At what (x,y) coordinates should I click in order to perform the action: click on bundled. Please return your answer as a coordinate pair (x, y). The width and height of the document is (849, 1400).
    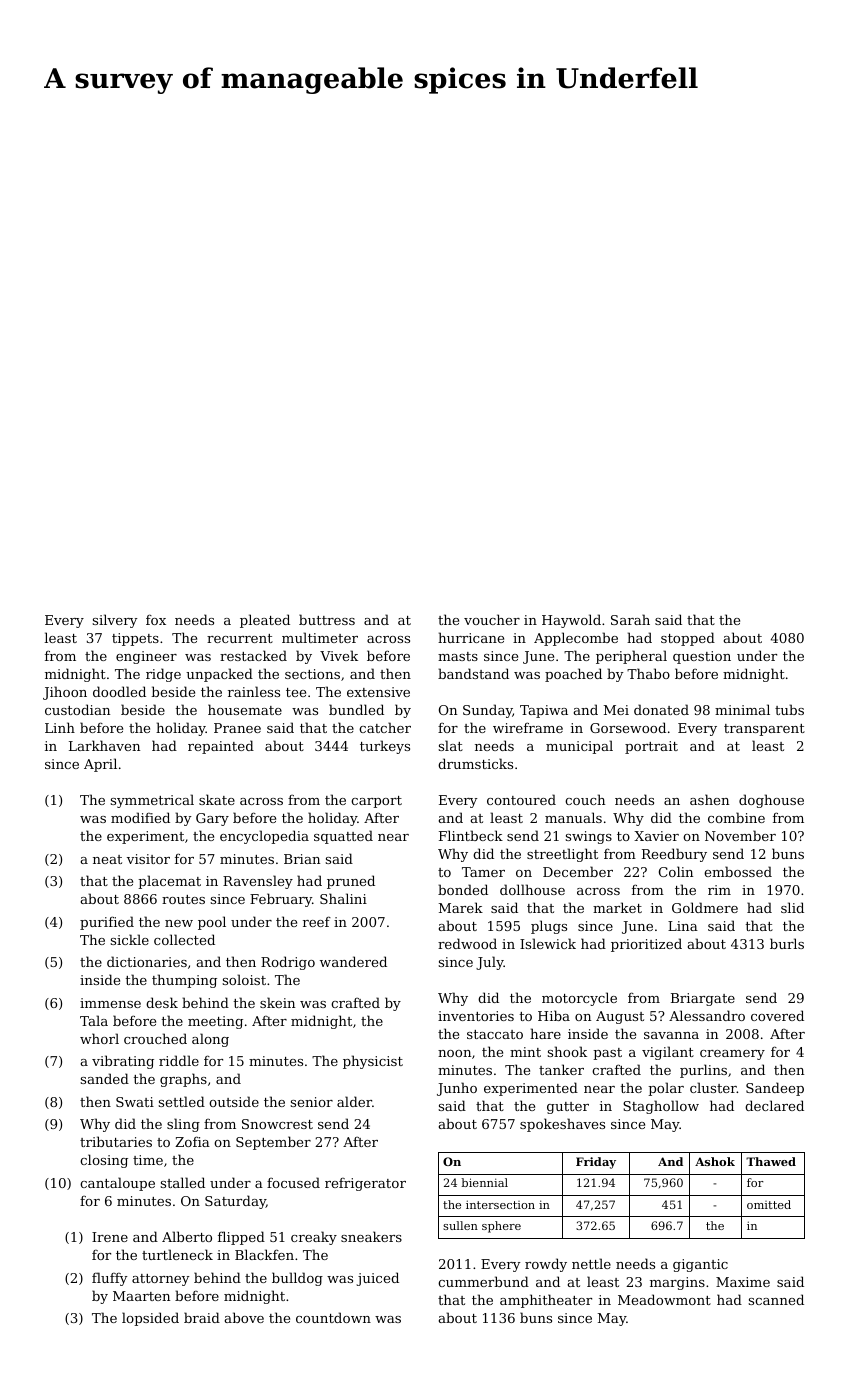
    Looking at the image, I should click on (356, 709).
